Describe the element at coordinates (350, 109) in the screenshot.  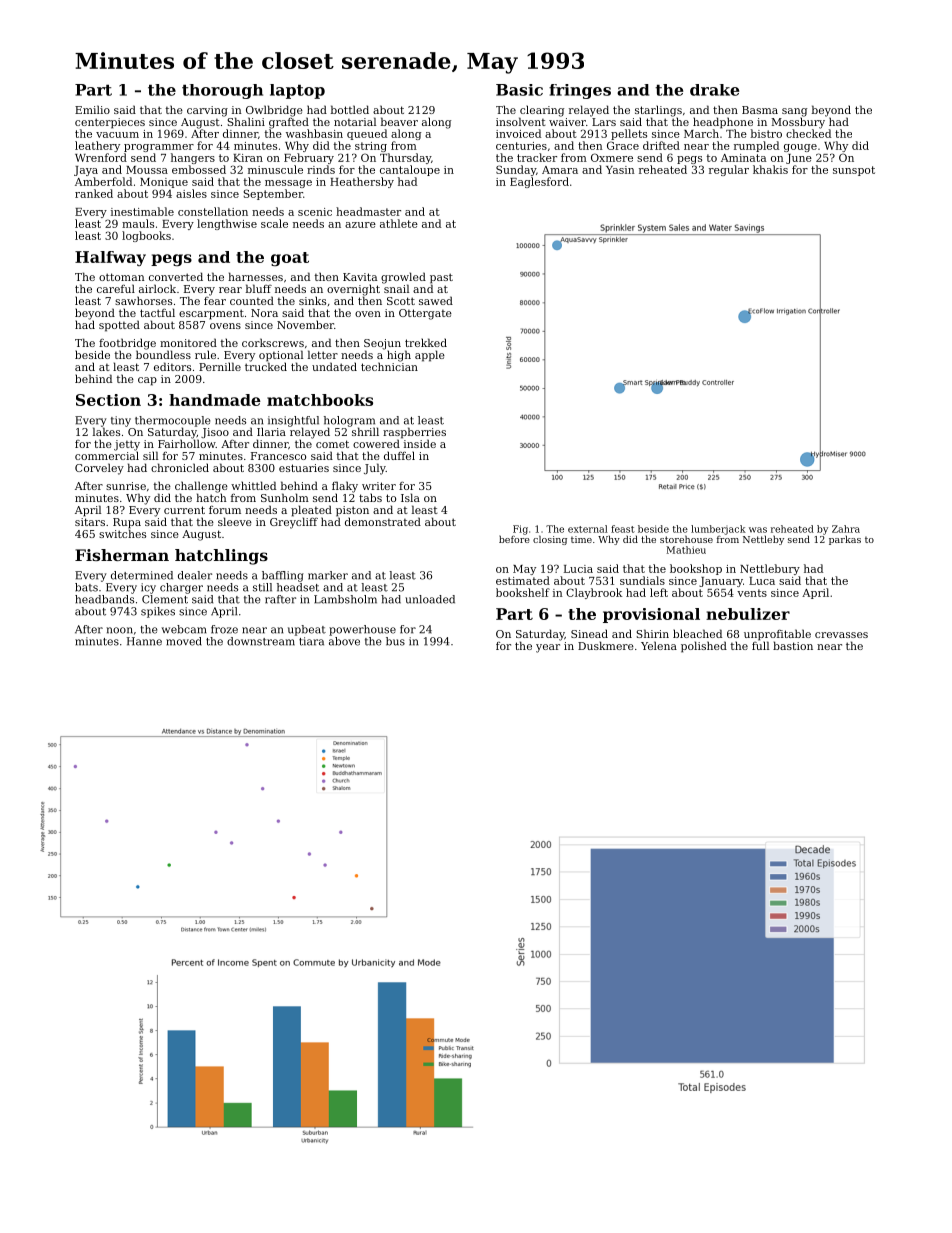
I see `bottled` at that location.
